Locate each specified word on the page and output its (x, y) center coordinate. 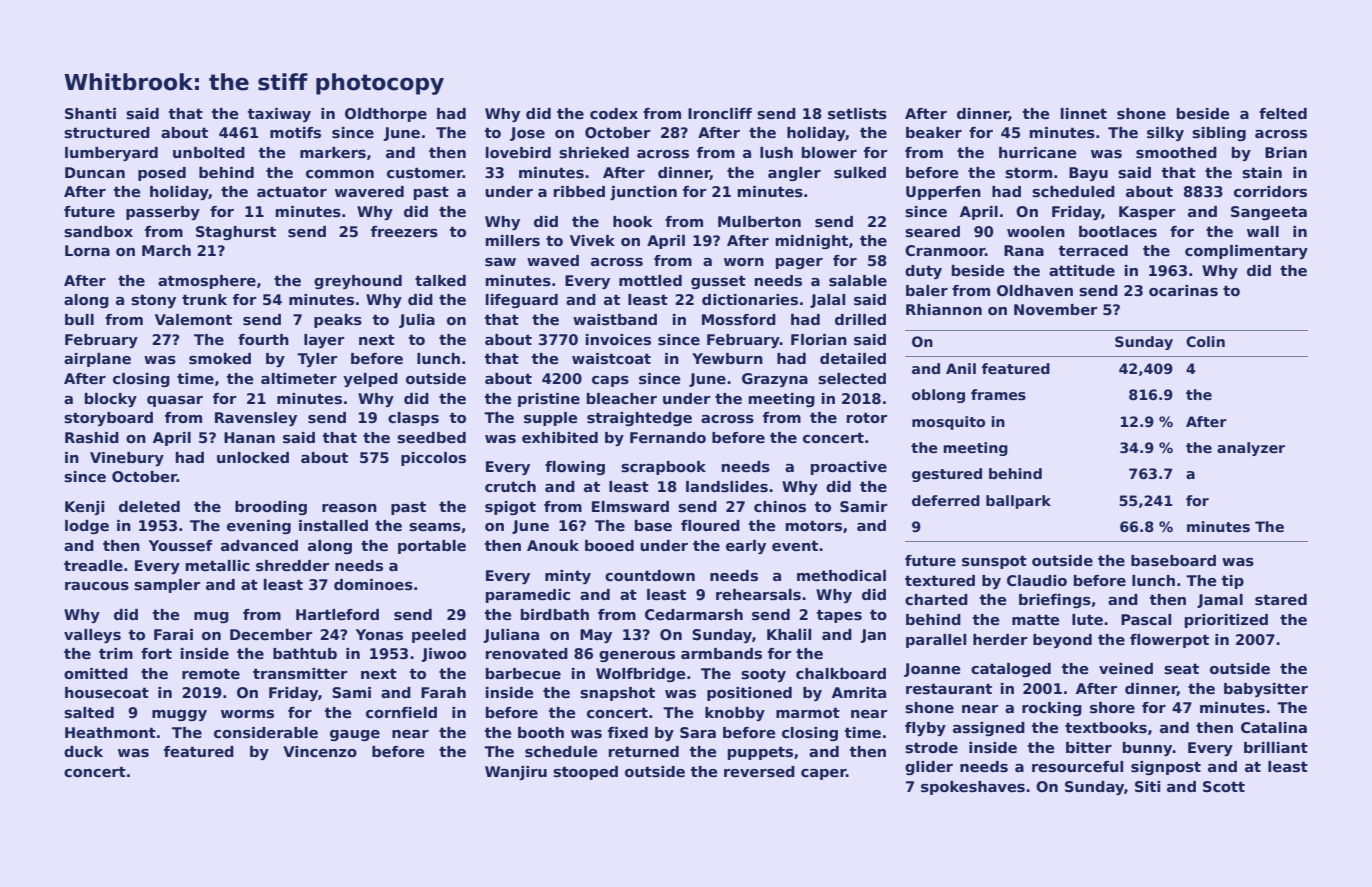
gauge (355, 735)
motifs (295, 132)
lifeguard (522, 301)
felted (1283, 113)
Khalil (789, 634)
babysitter (1266, 690)
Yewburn (727, 358)
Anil (961, 368)
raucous (97, 586)
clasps (413, 419)
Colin (1205, 341)
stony (153, 301)
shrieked (594, 152)
